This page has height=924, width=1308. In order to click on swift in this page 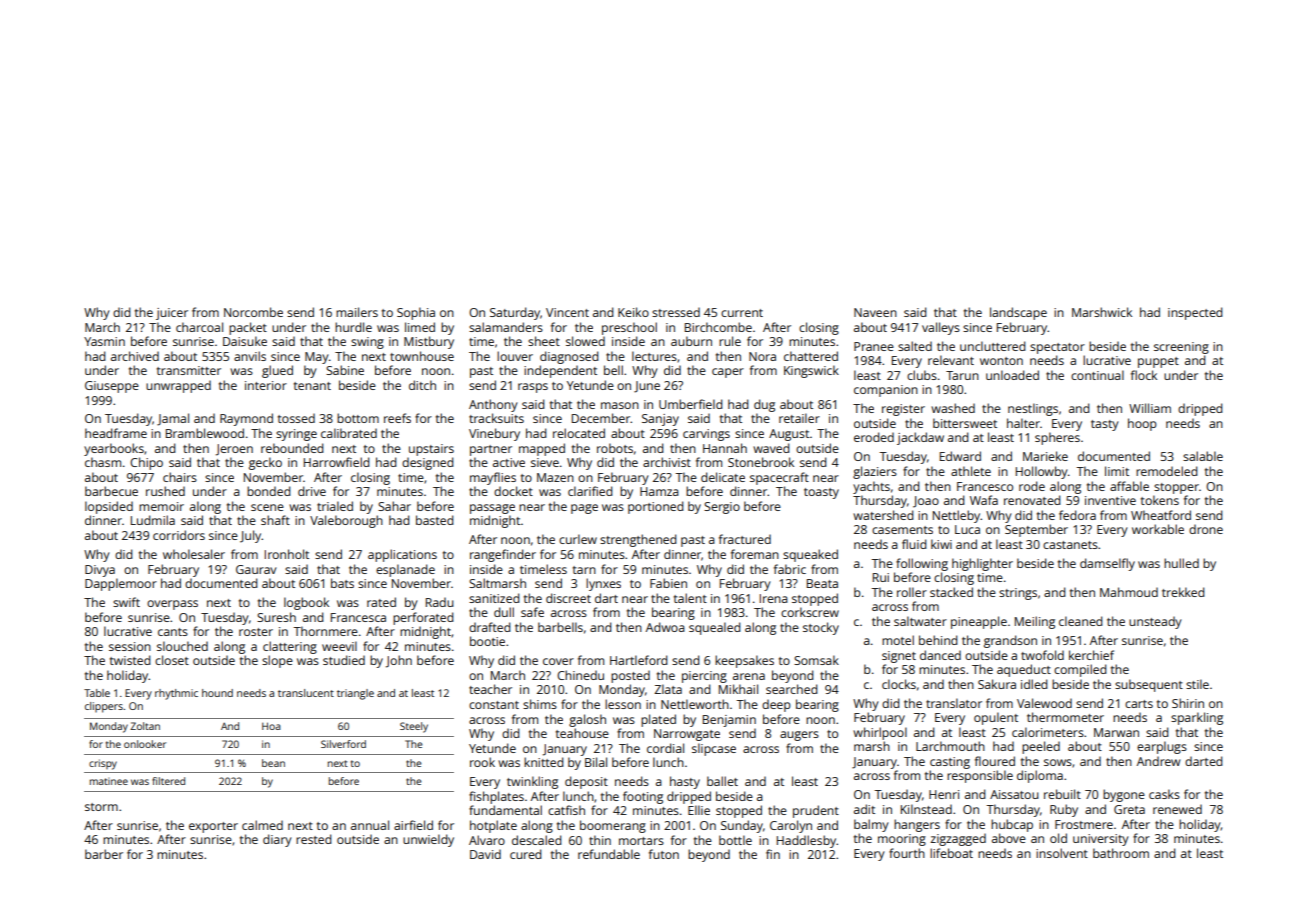, I will do `click(126, 602)`.
